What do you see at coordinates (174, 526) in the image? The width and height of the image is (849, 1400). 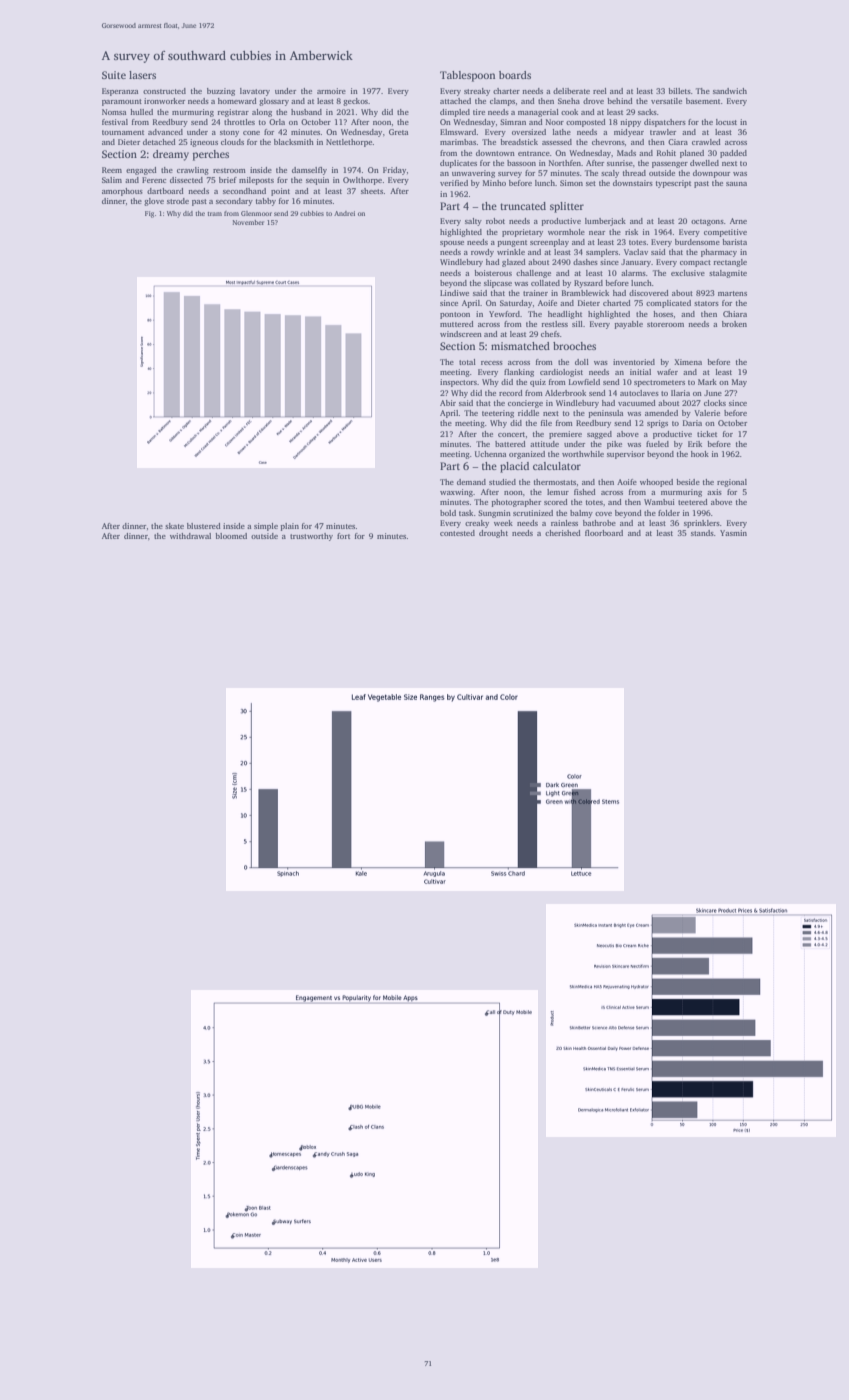 I see `skate` at bounding box center [174, 526].
